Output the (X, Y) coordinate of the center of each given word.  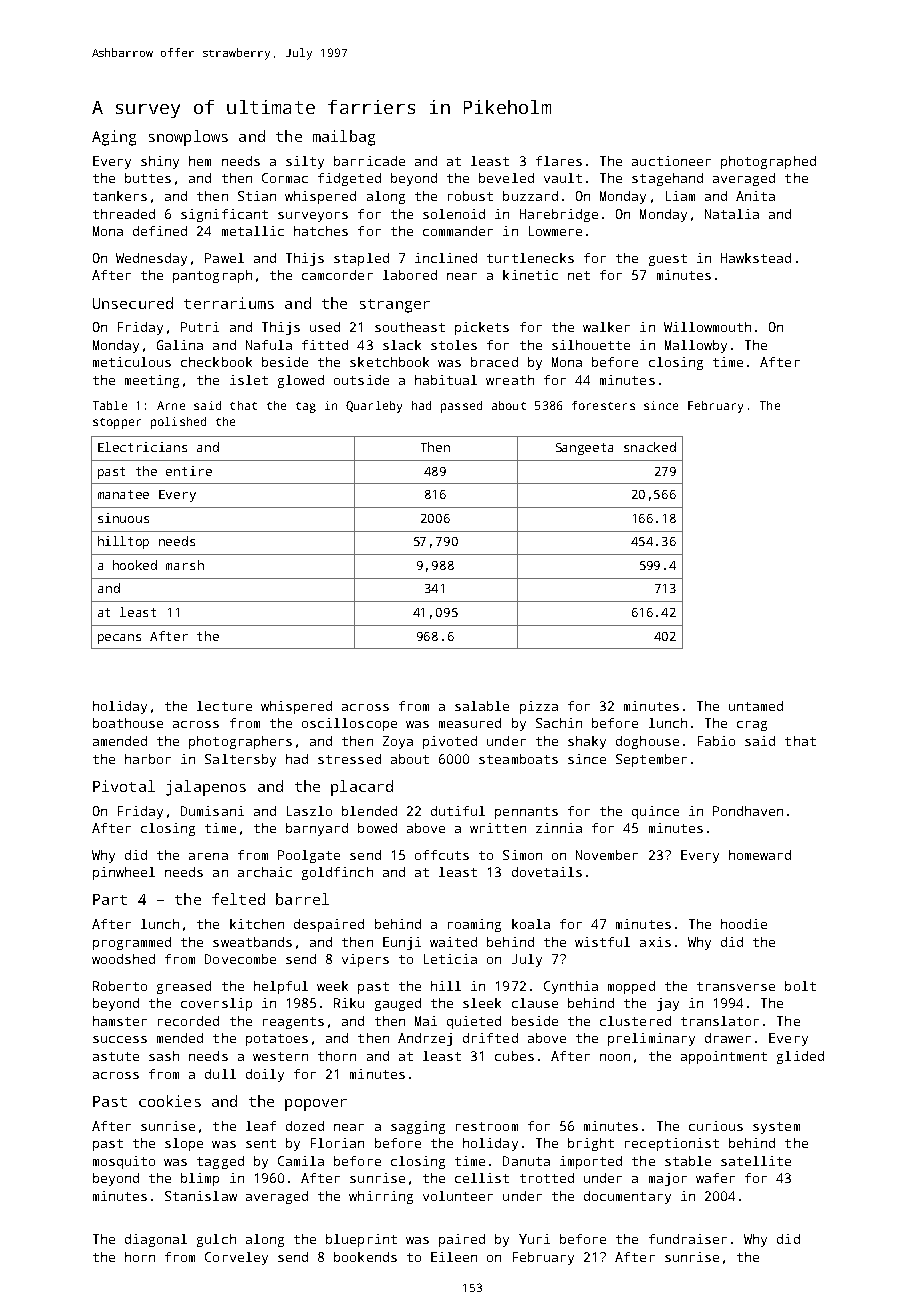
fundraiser (688, 1239)
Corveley (236, 1258)
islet (249, 380)
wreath (510, 380)
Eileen (454, 1257)
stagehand (667, 179)
